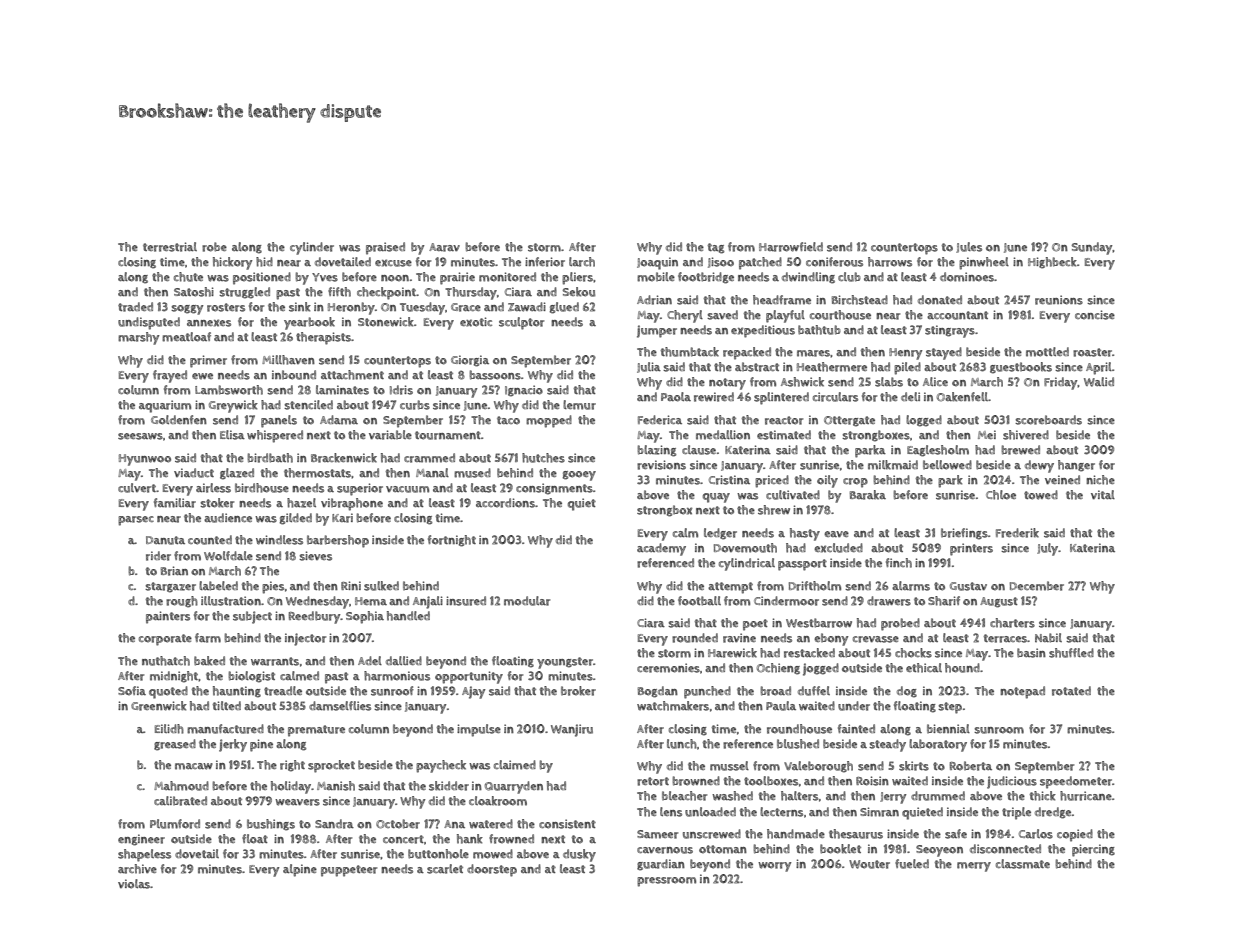 This screenshot has width=1233, height=952. Describe the element at coordinates (666, 882) in the screenshot. I see `pressroom` at that location.
